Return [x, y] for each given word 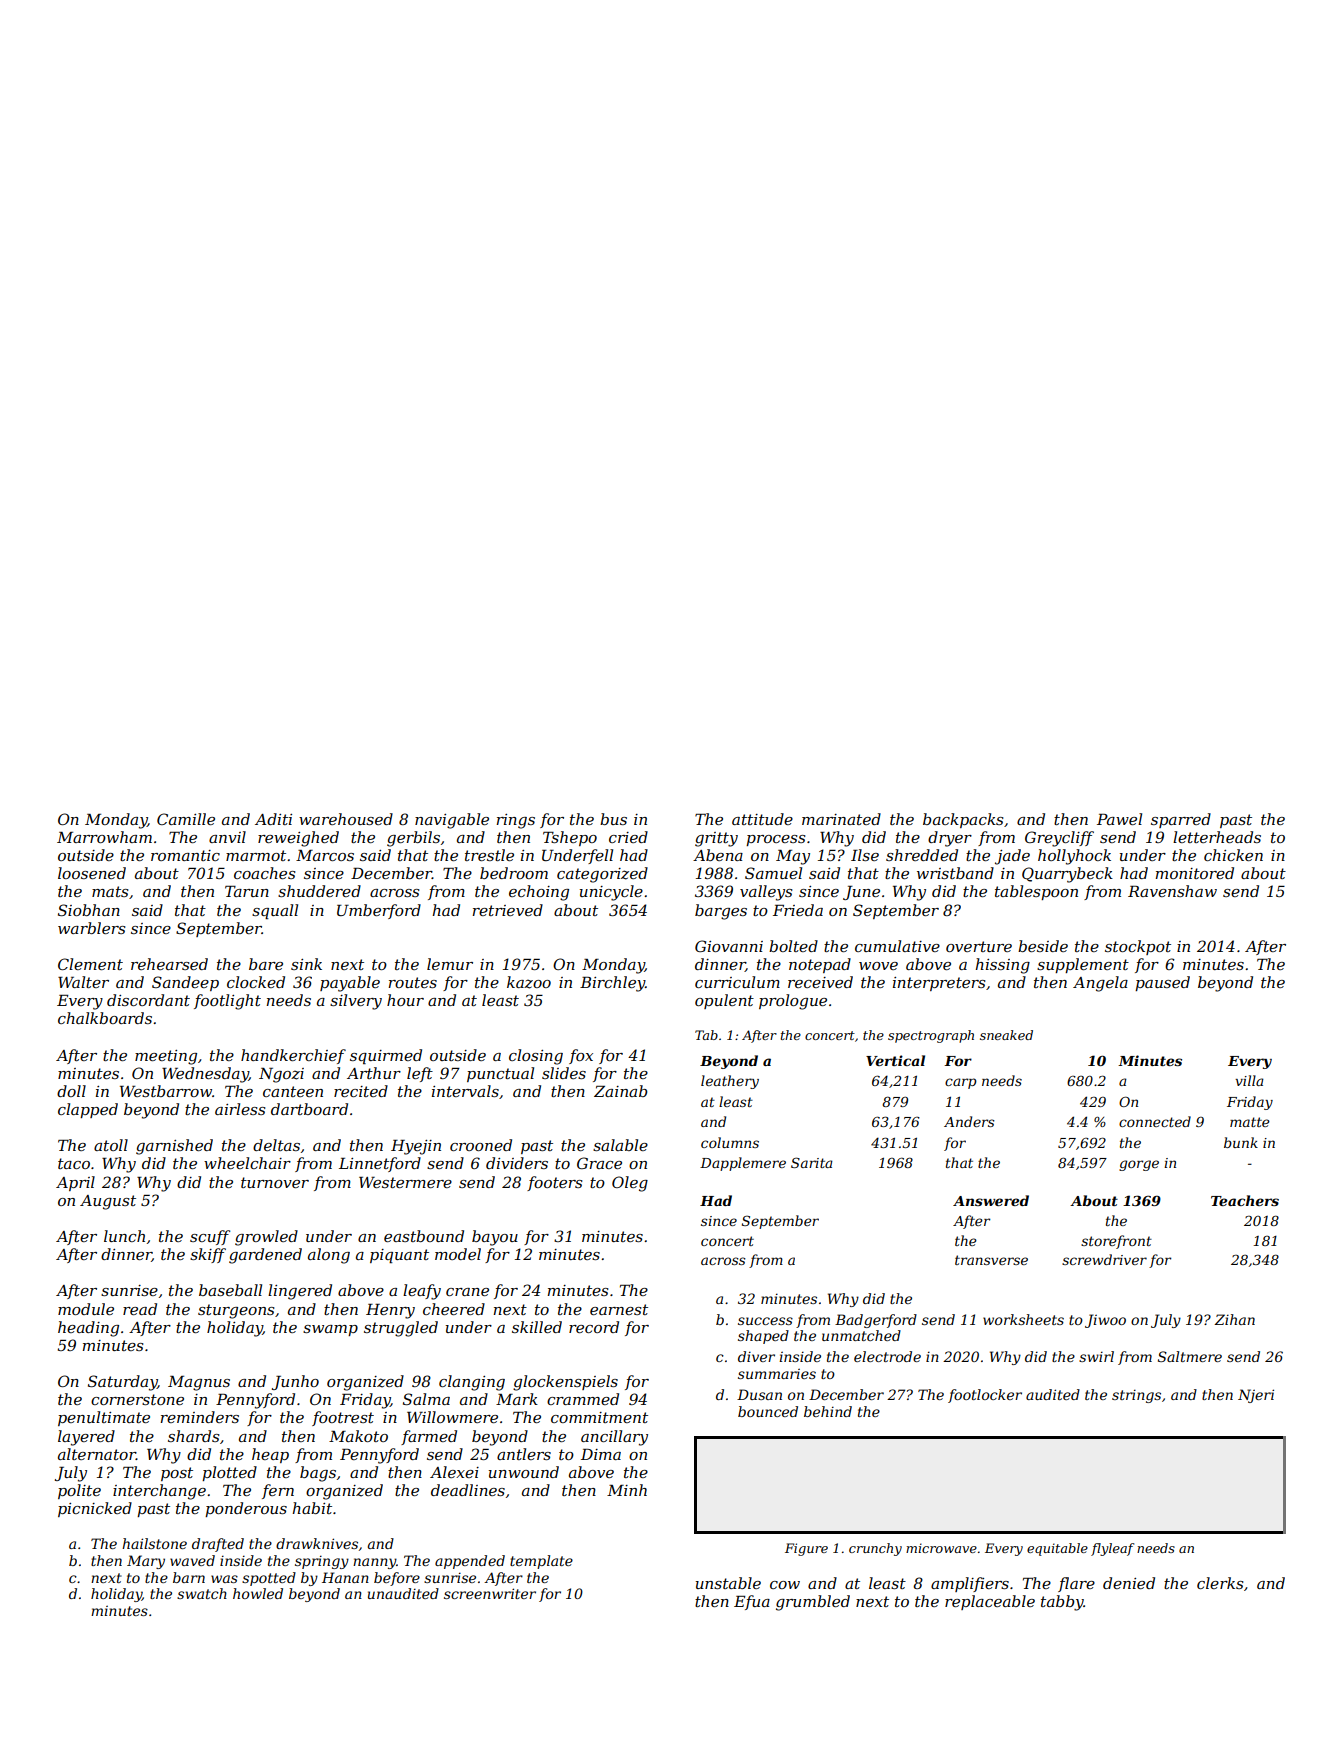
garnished [174, 1147]
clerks [1220, 1583]
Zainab [620, 1091]
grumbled [813, 1603]
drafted [218, 1545]
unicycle [611, 893]
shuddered [319, 891]
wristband [955, 873]
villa [1249, 1080]
